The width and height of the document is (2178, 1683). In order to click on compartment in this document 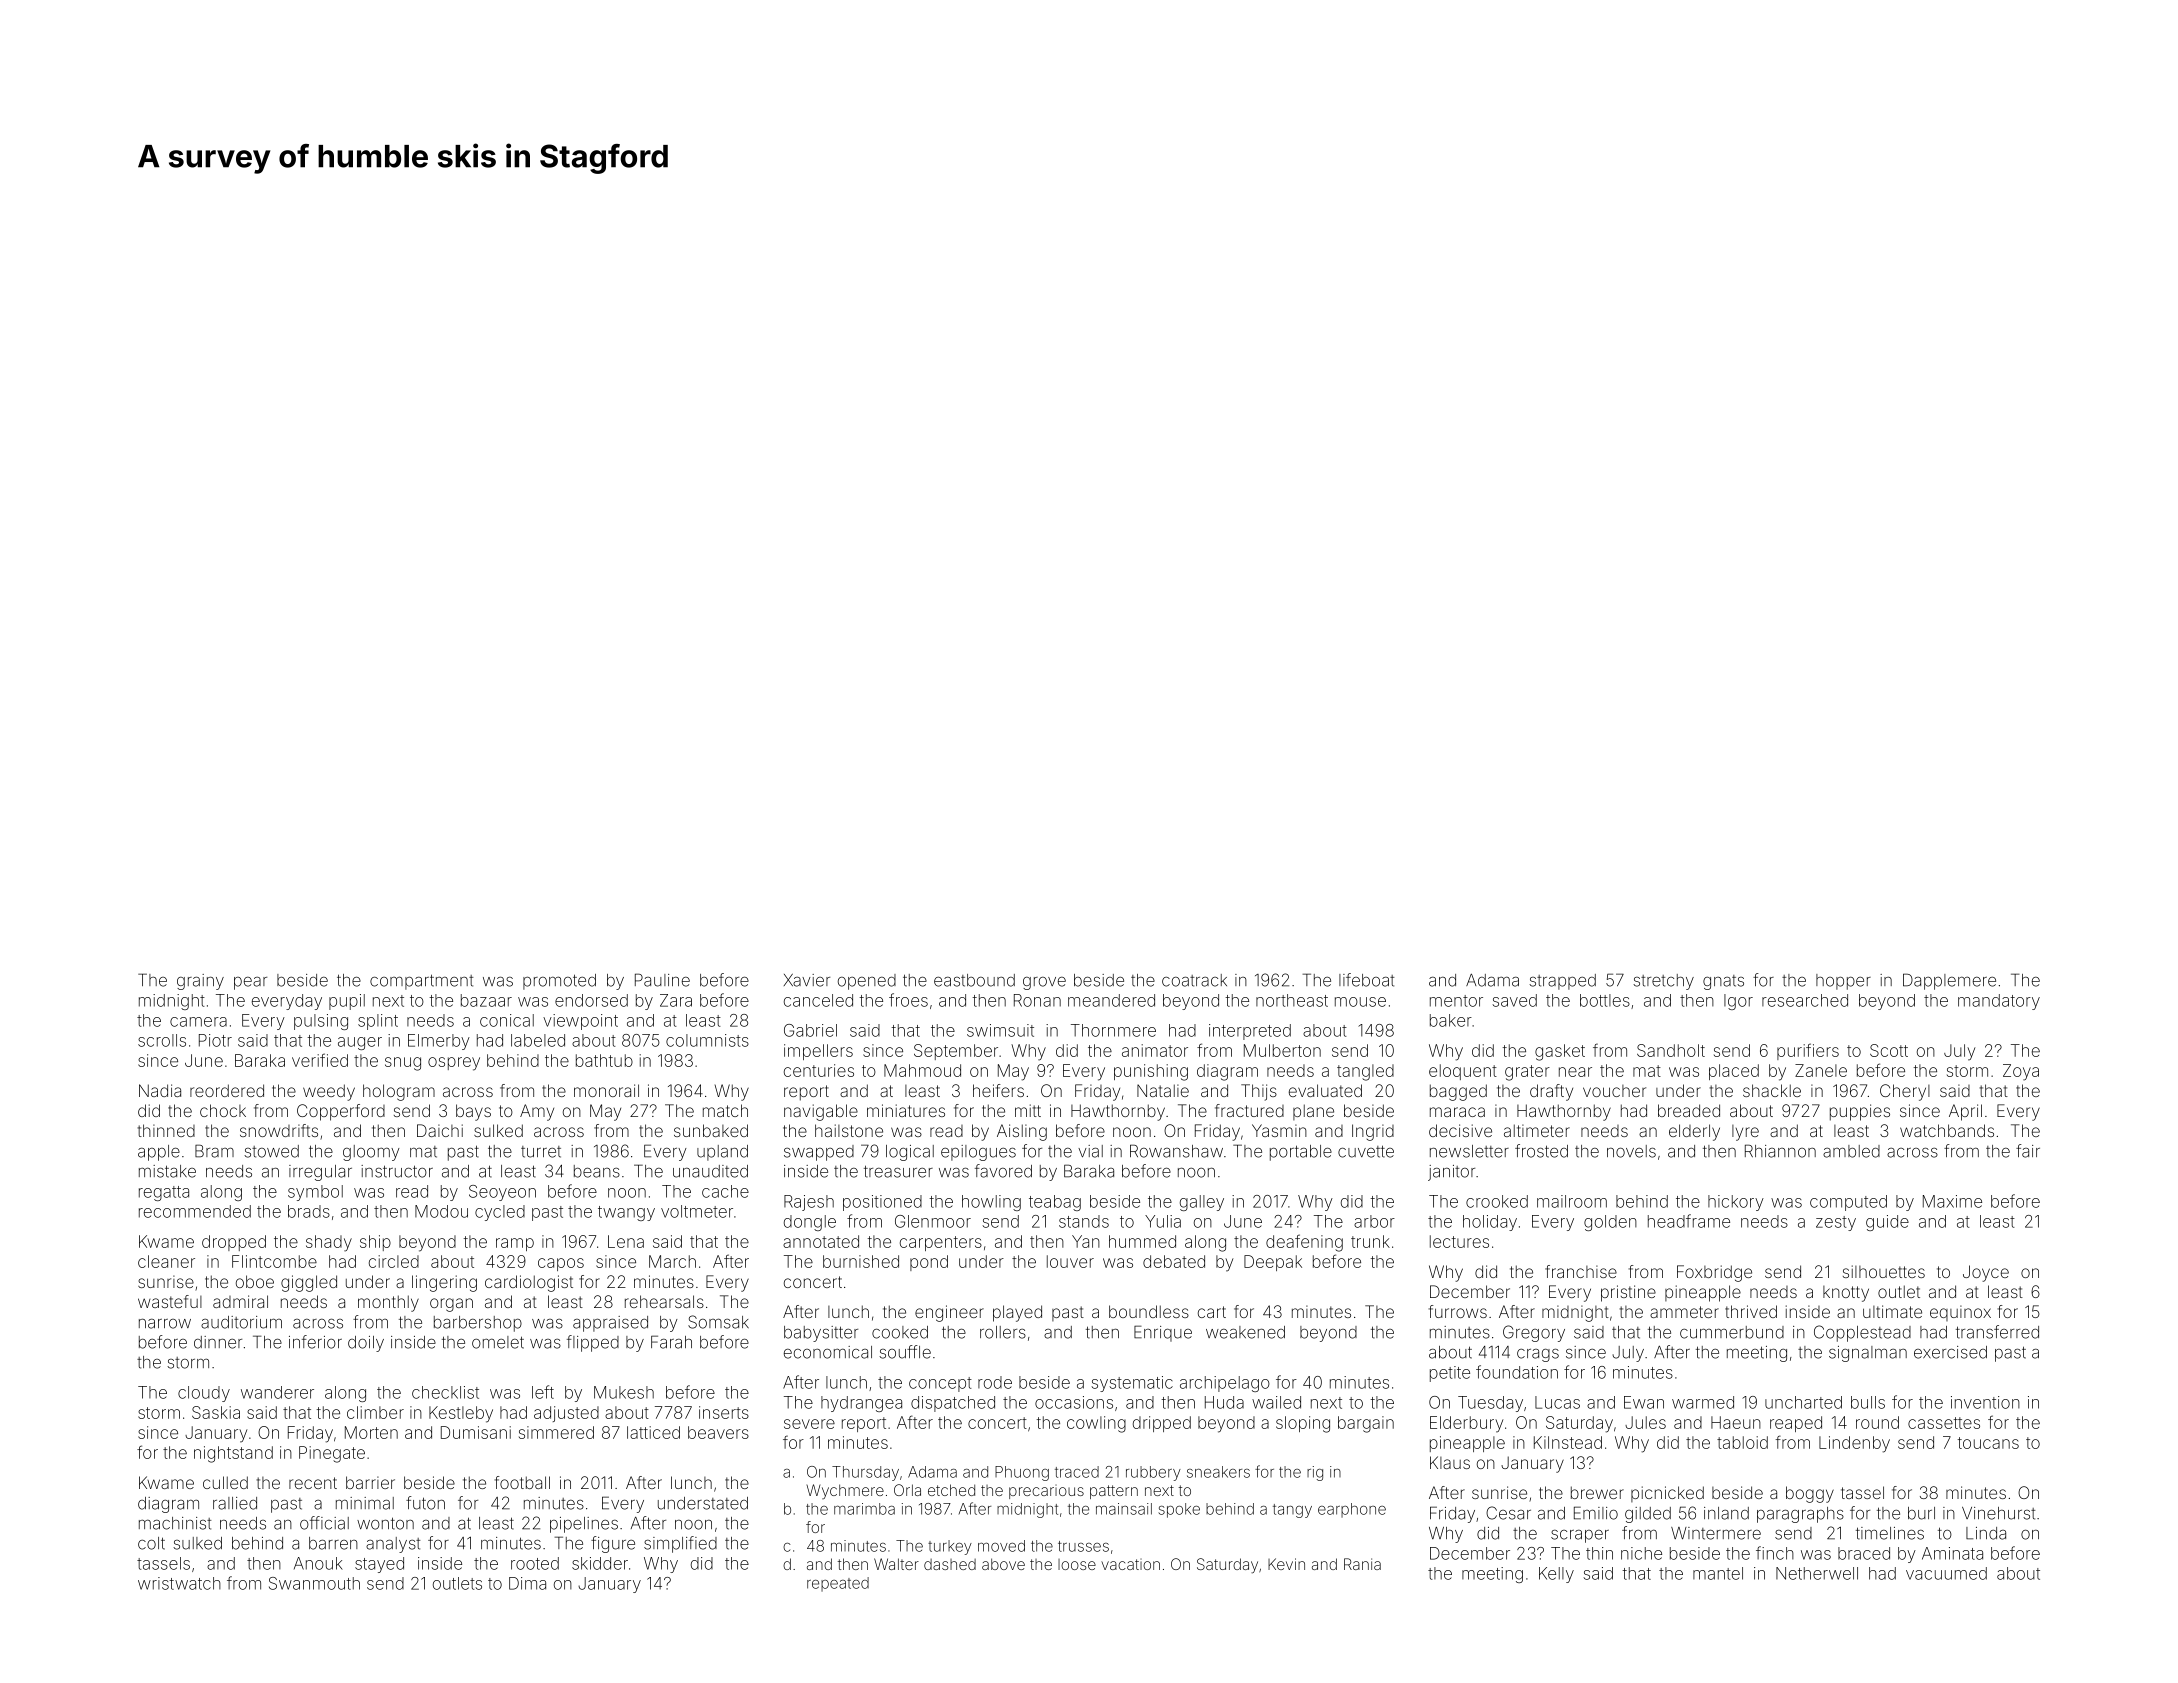, I will do `click(422, 982)`.
